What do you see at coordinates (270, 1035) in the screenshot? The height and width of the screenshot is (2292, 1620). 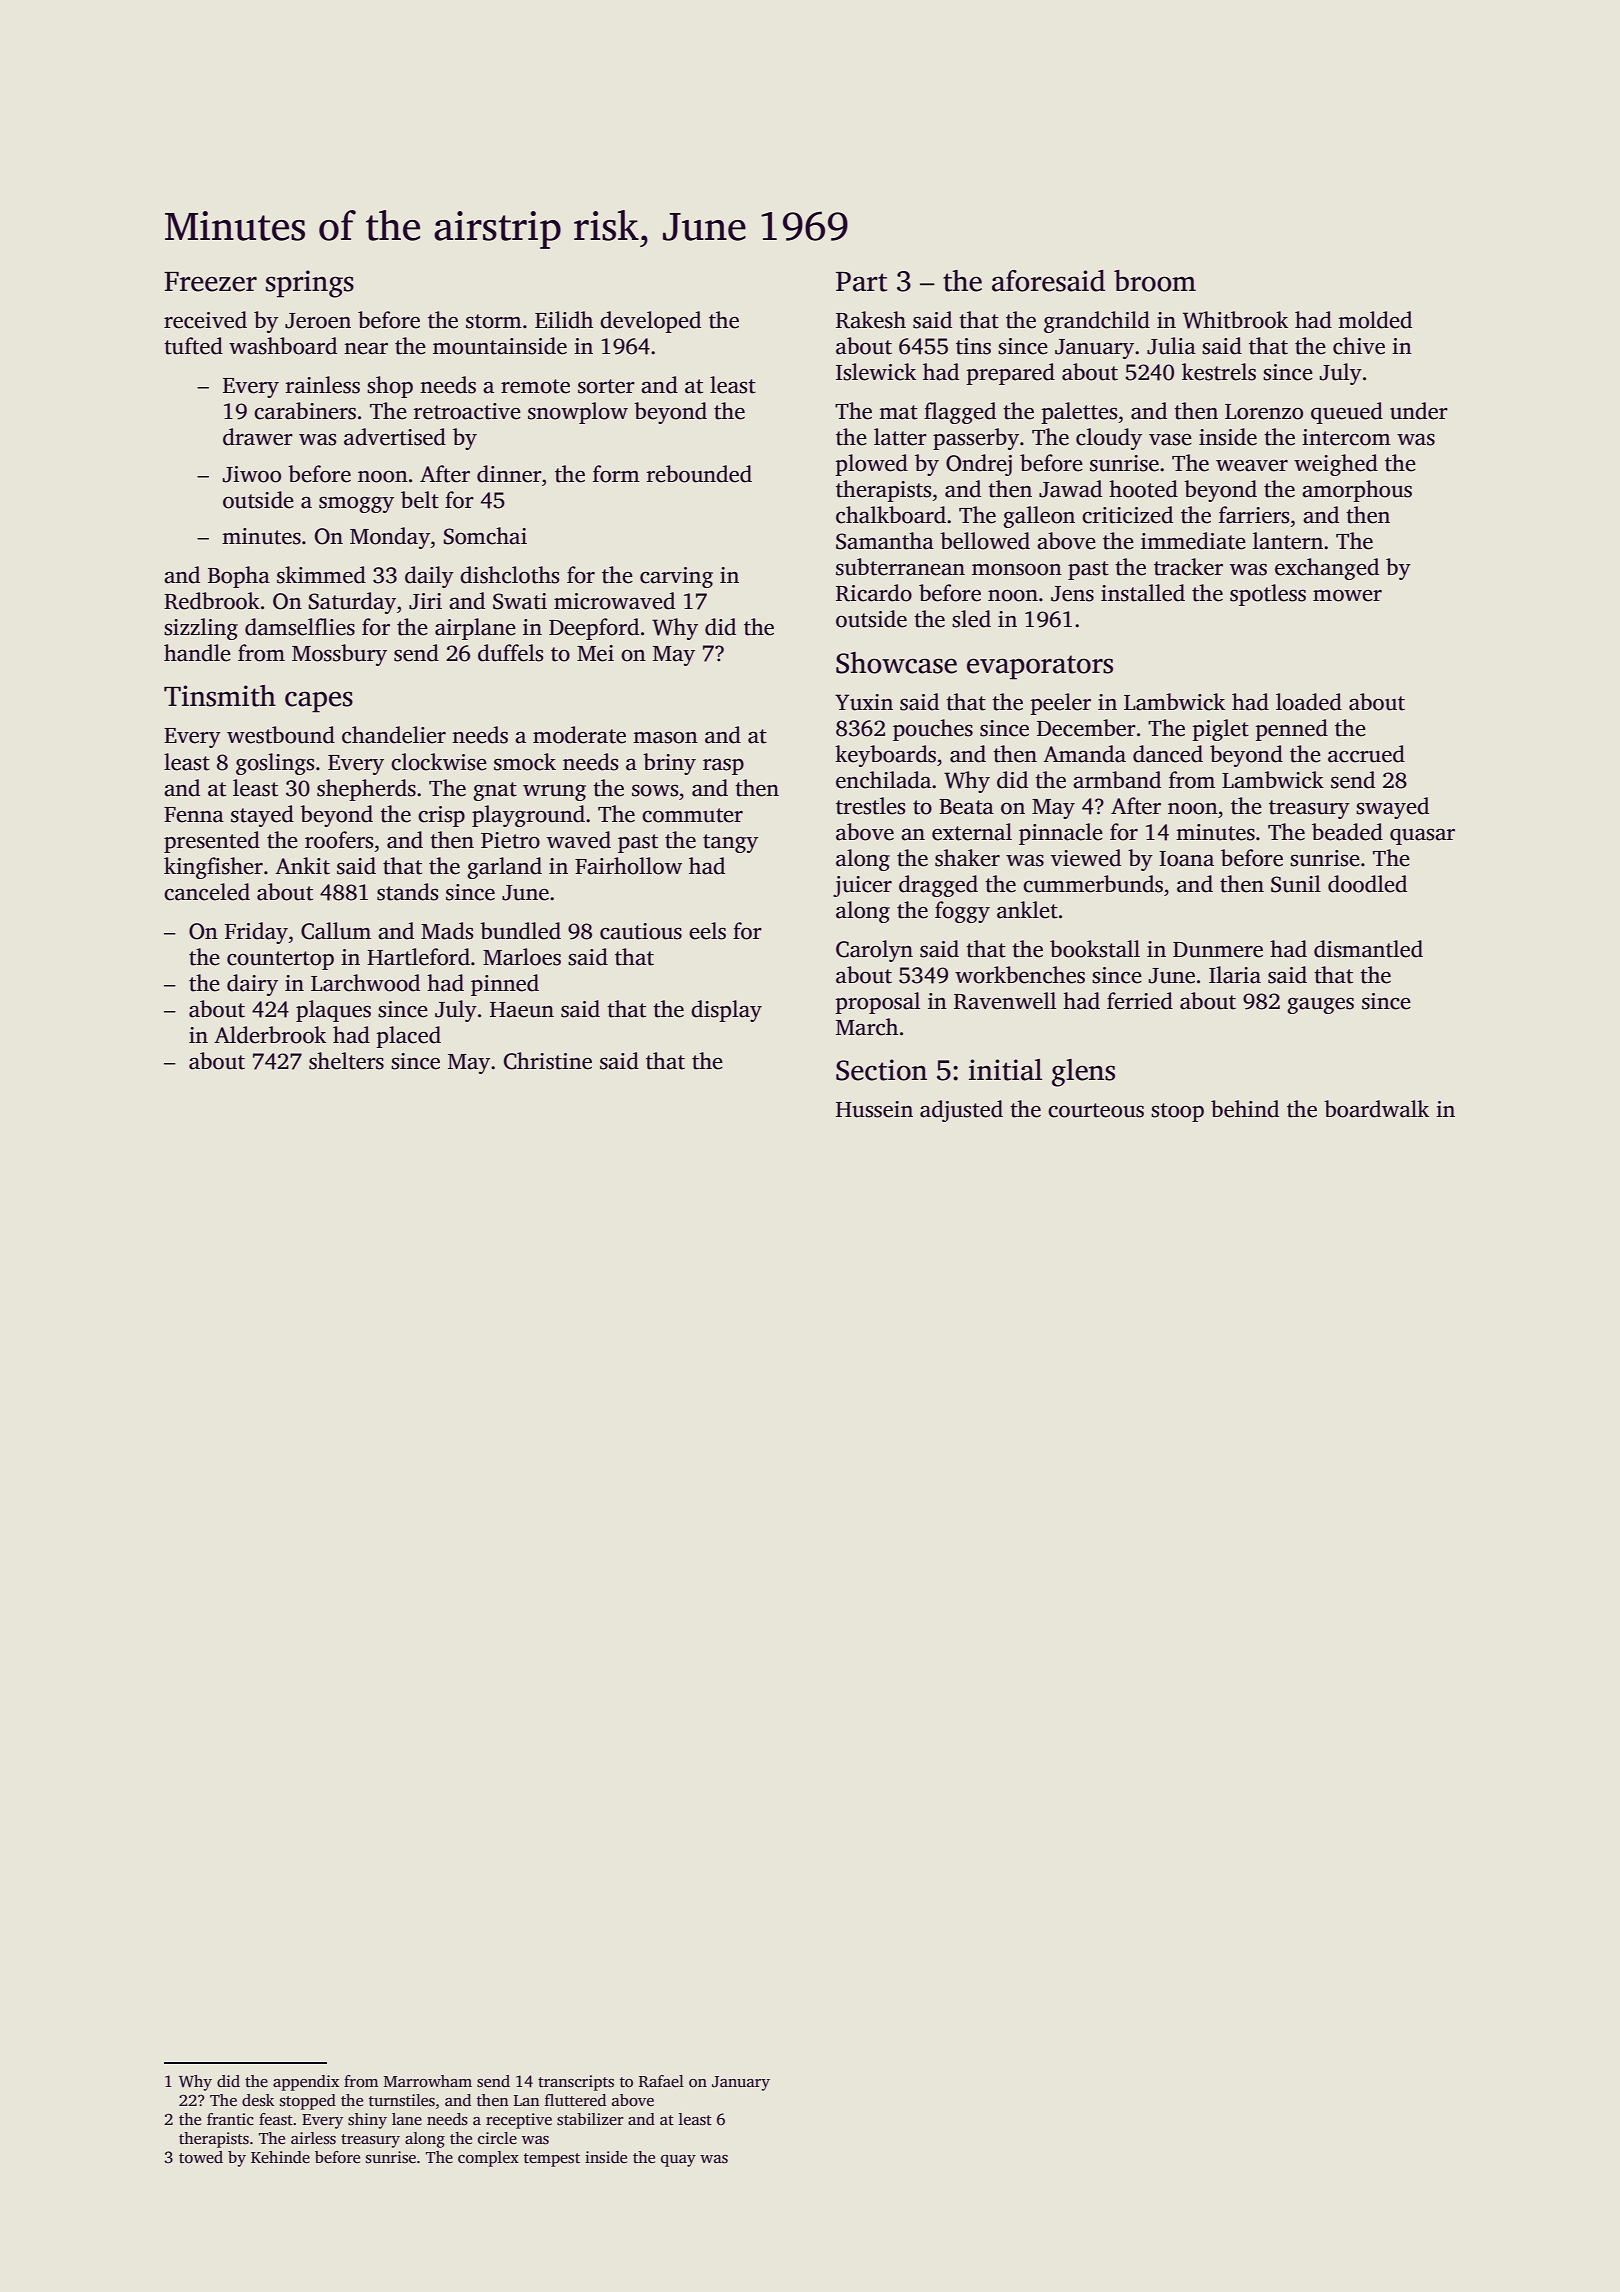 I see `Alderbrook` at bounding box center [270, 1035].
